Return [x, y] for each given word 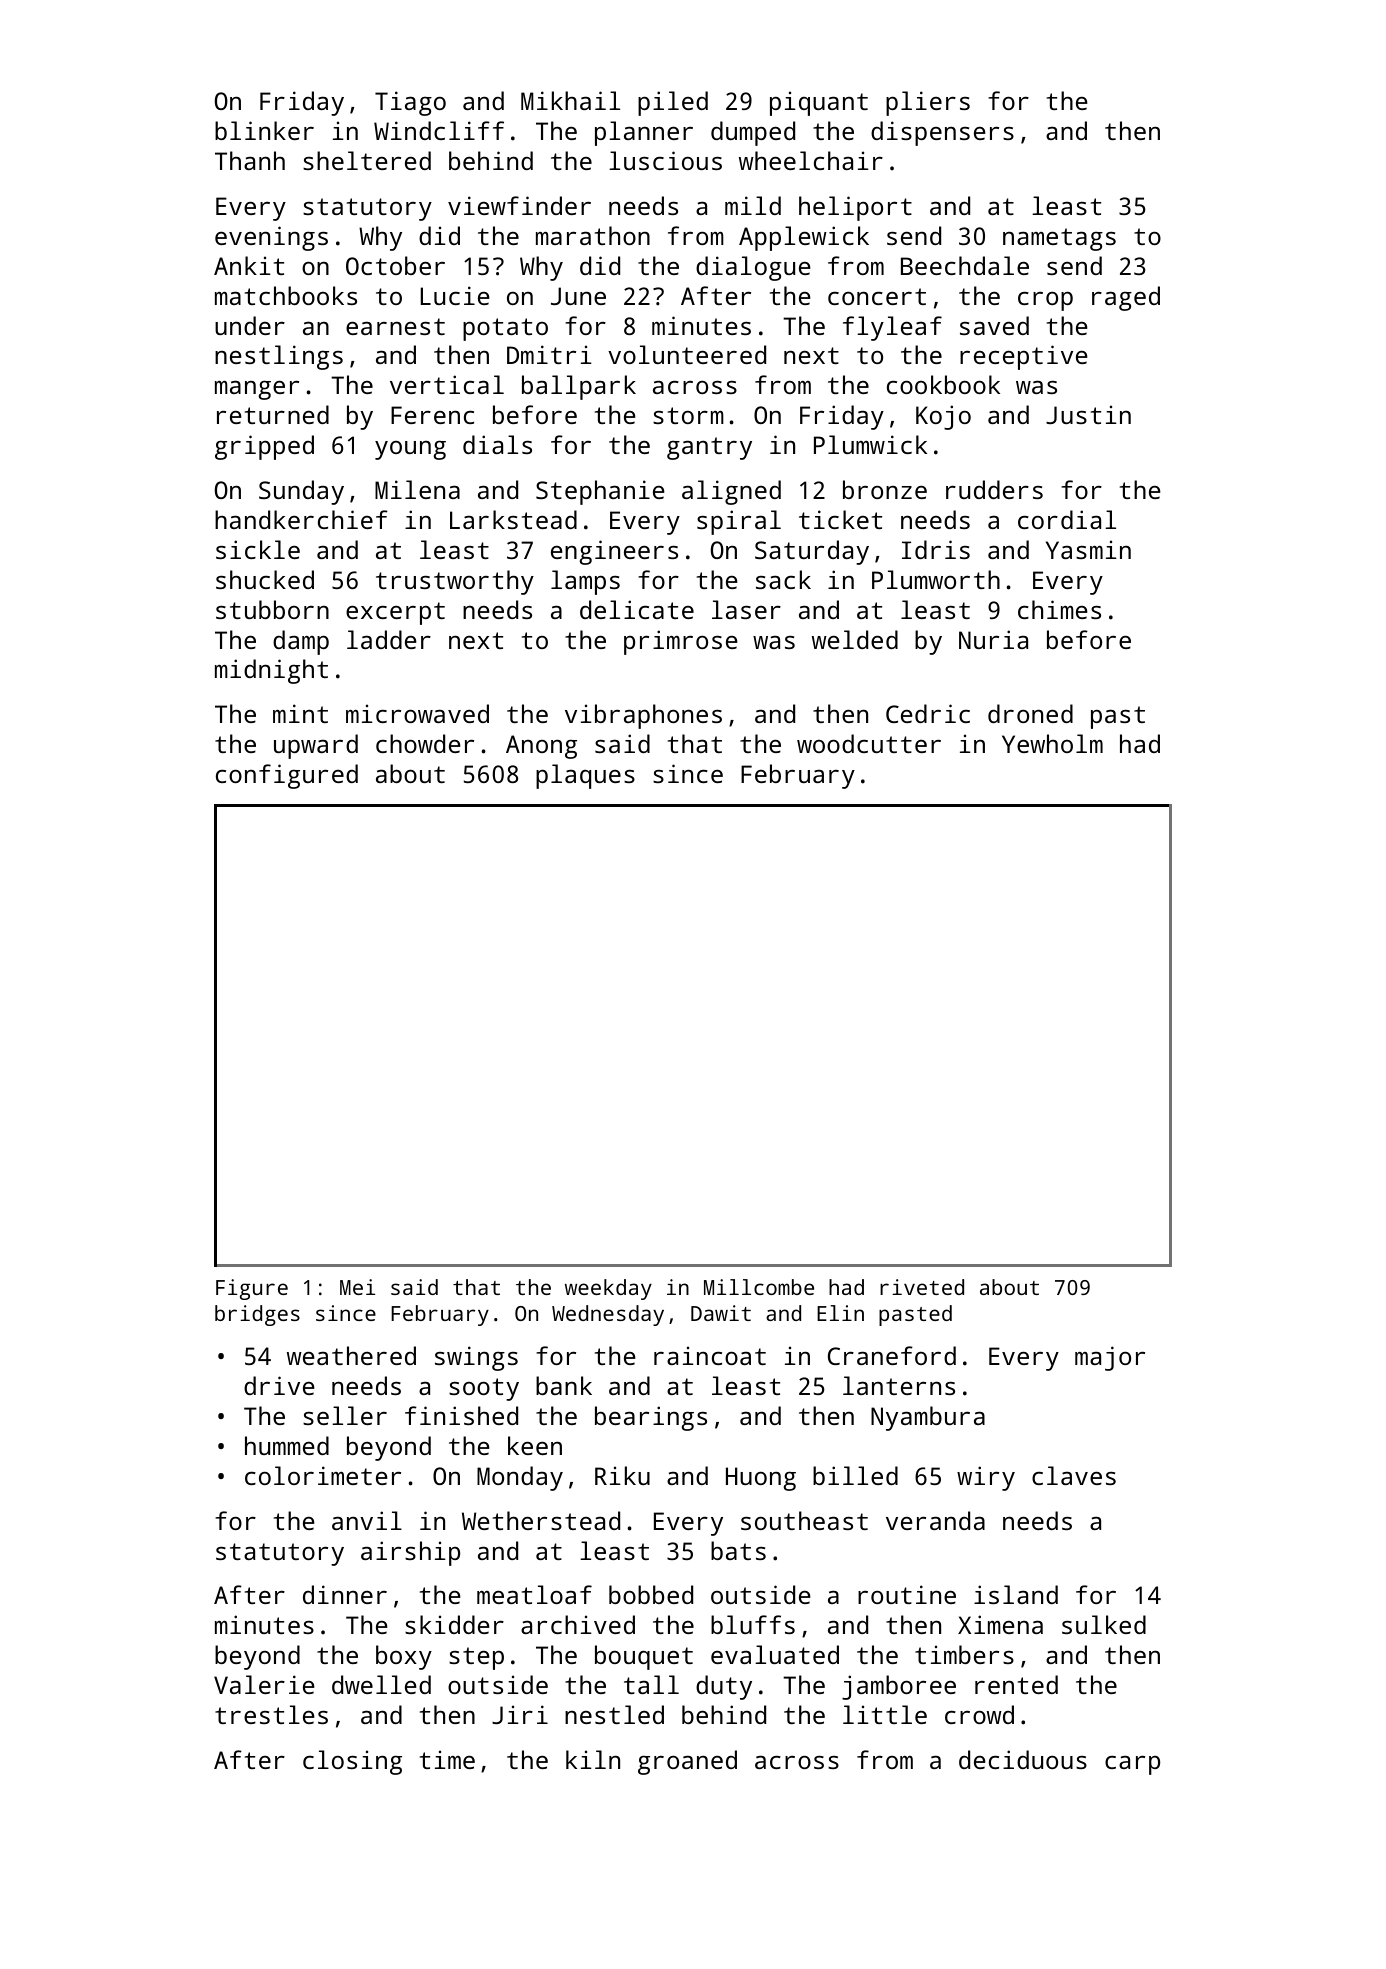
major [1110, 1358]
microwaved [417, 713]
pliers [928, 103]
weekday [608, 1289]
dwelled [381, 1684]
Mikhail [570, 100]
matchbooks [286, 295]
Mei [357, 1287]
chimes [1059, 609]
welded [855, 639]
